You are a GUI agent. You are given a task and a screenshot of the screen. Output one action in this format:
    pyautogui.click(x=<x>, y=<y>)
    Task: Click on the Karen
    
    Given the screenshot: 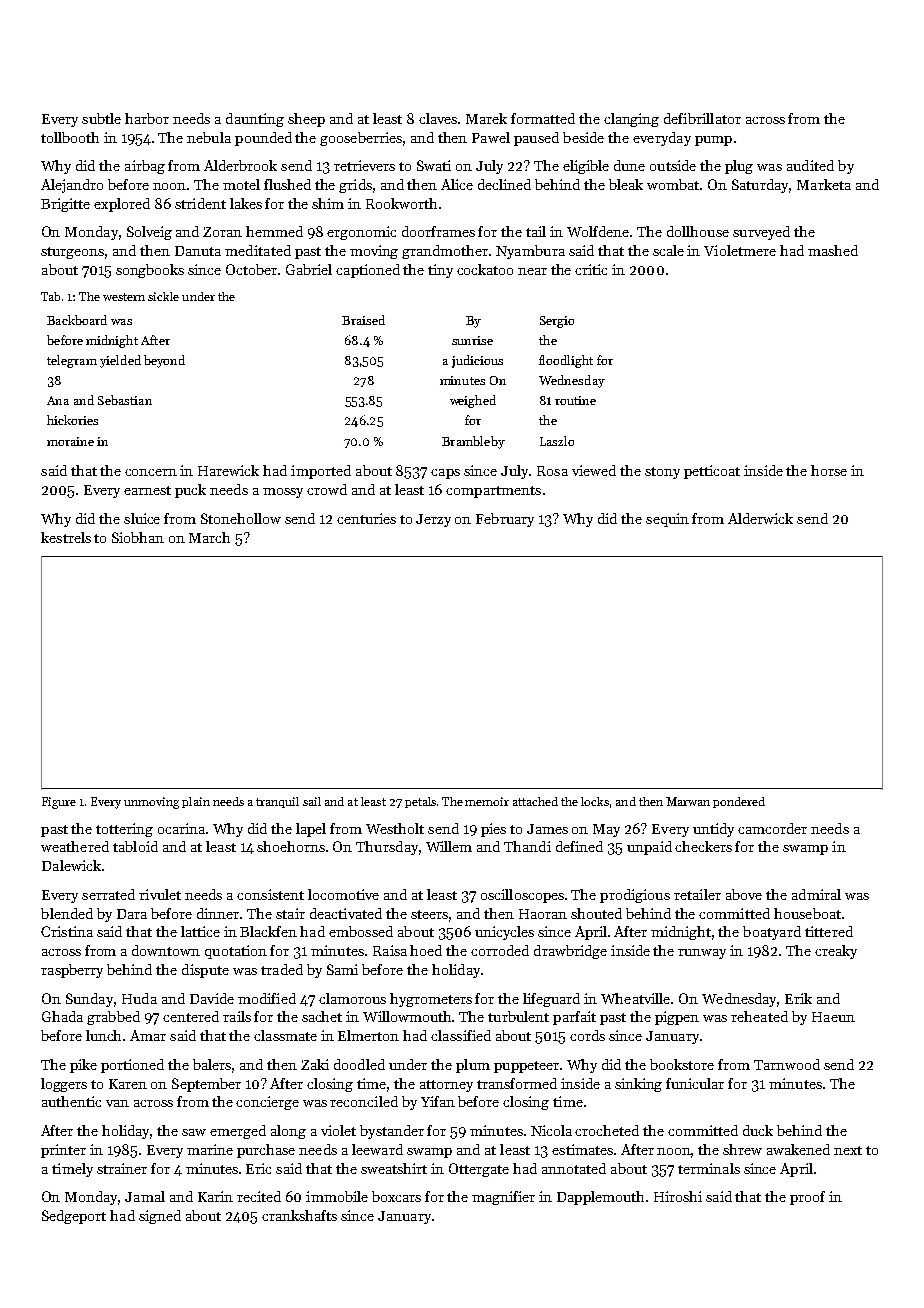 What is the action you would take?
    pyautogui.click(x=128, y=1084)
